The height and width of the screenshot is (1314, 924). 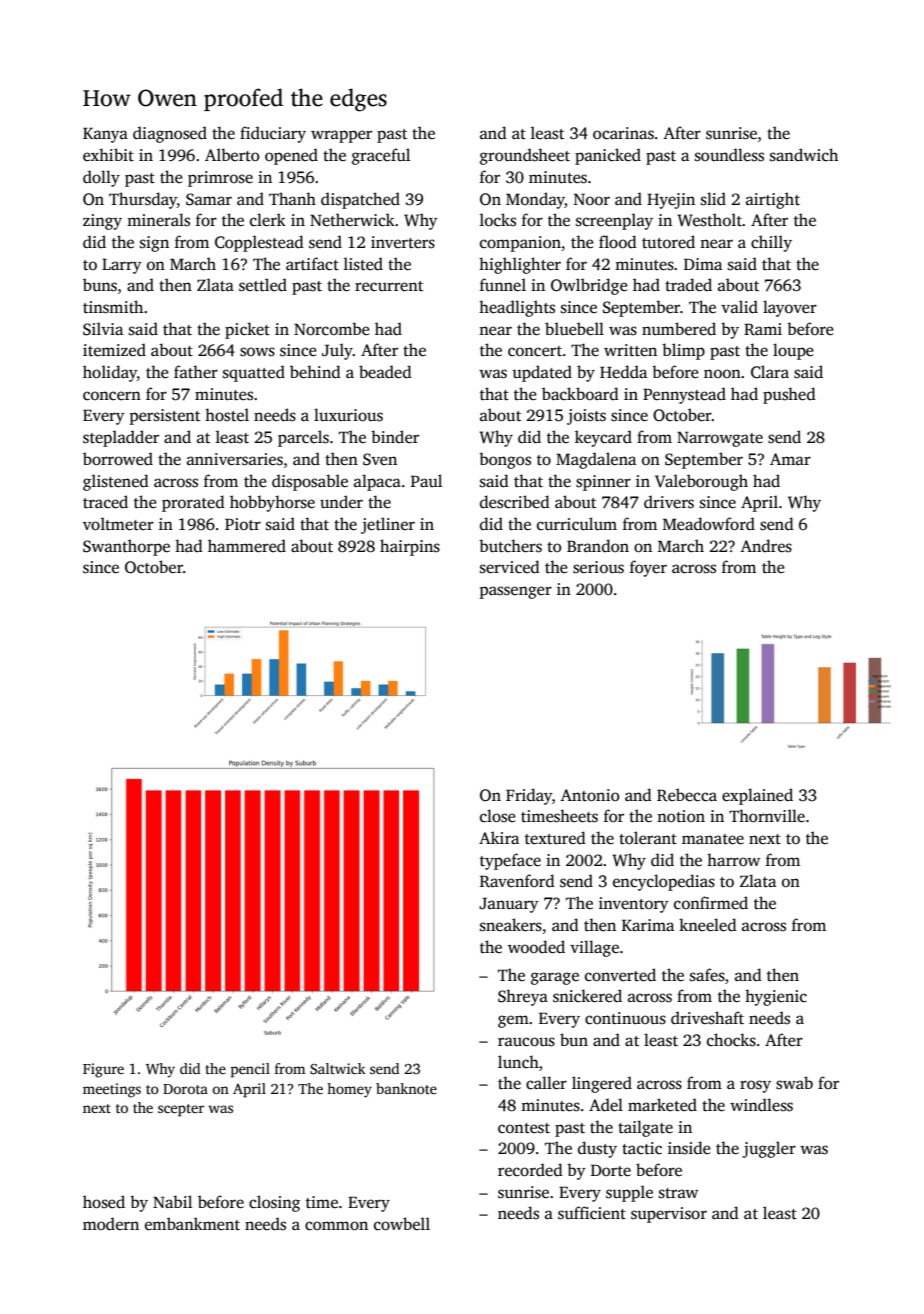 I want to click on locks, so click(x=498, y=220).
